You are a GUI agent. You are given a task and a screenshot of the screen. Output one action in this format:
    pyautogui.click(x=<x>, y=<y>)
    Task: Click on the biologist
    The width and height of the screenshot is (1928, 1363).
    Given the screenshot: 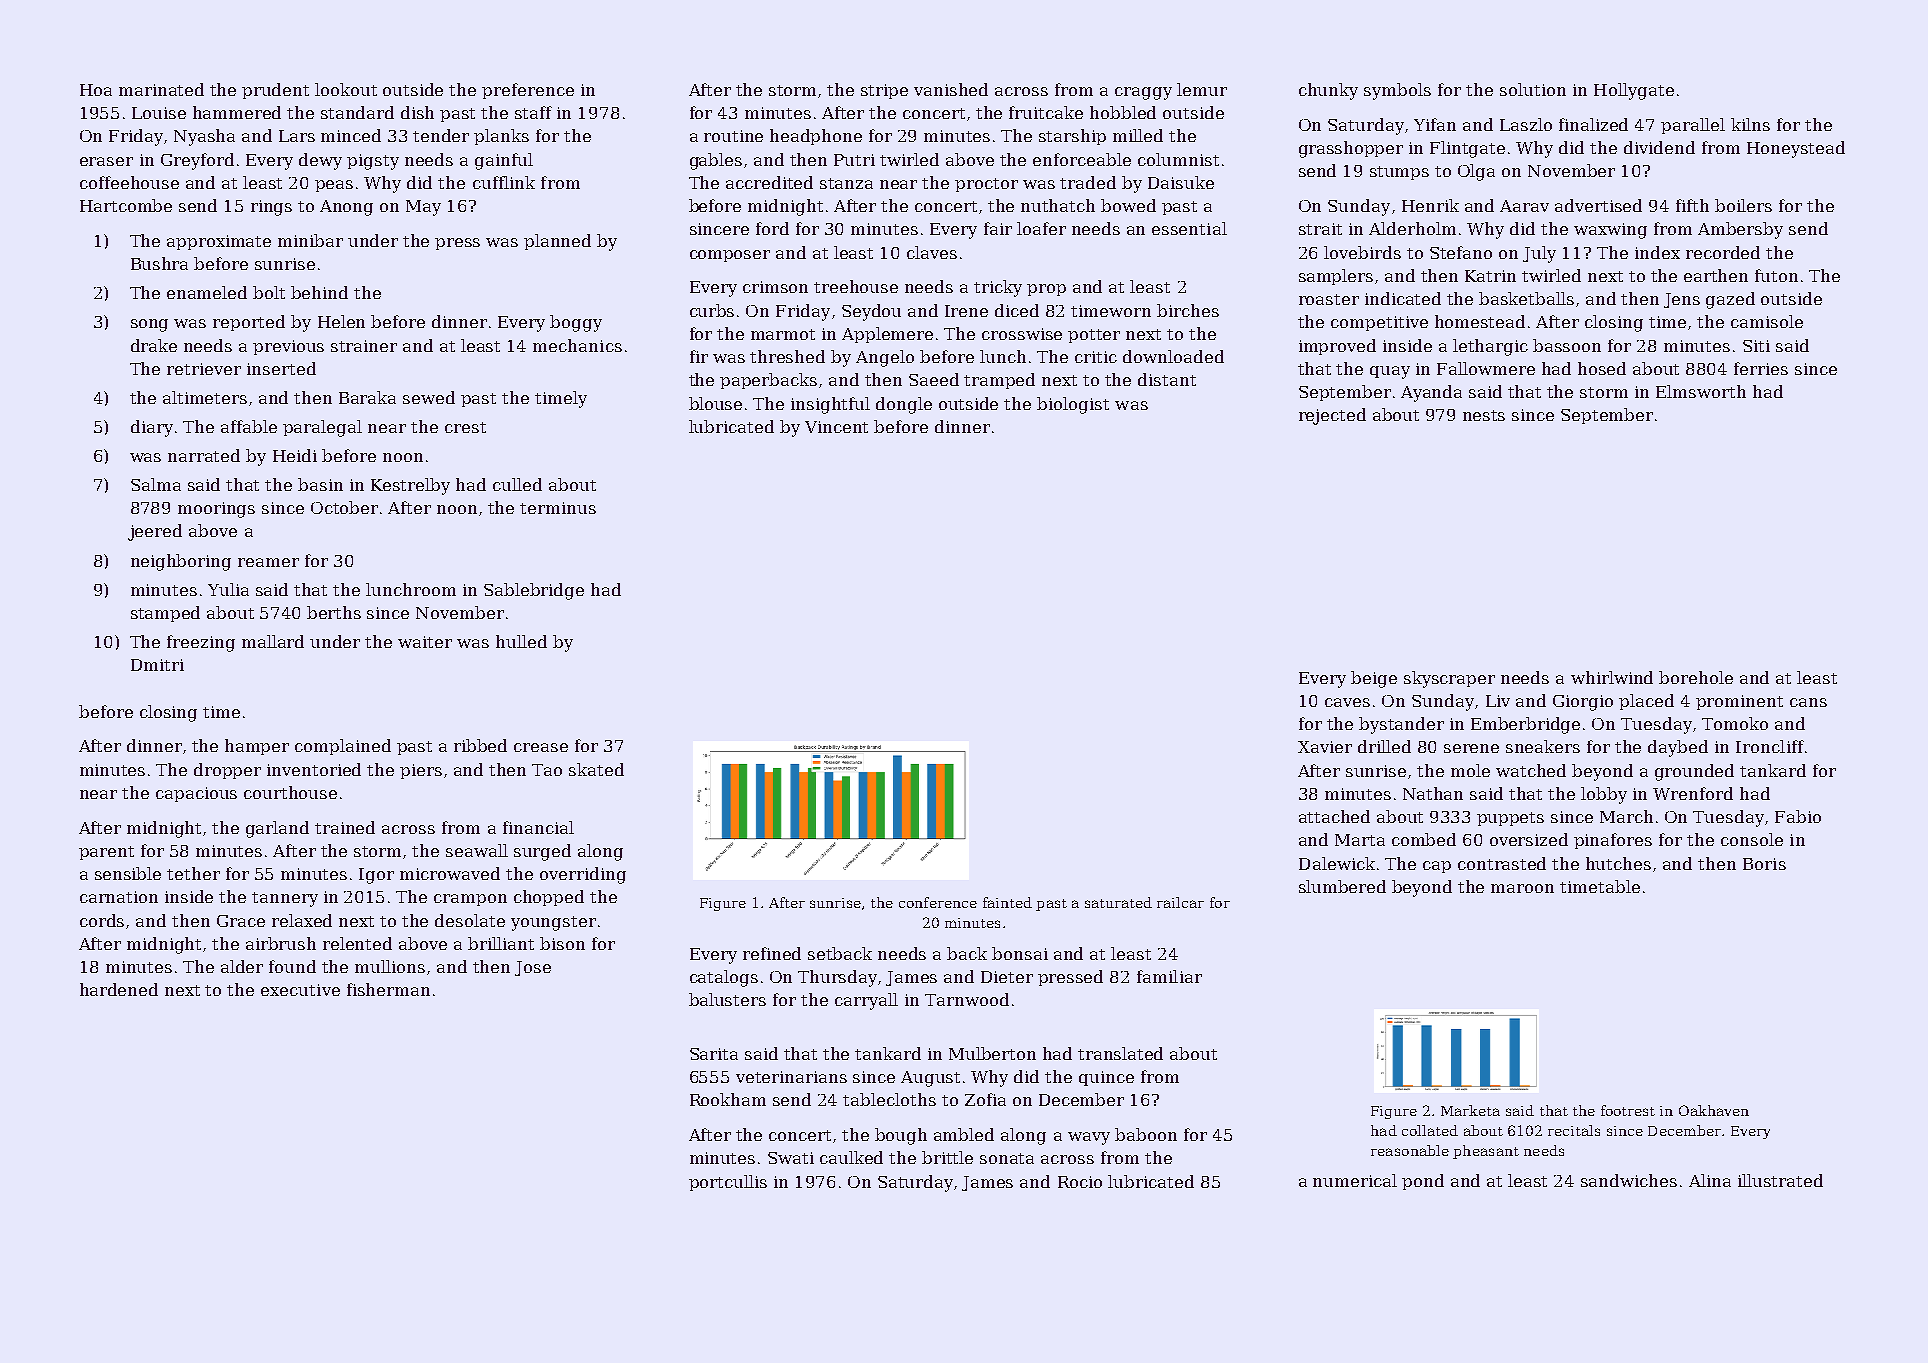 What is the action you would take?
    pyautogui.click(x=1073, y=405)
